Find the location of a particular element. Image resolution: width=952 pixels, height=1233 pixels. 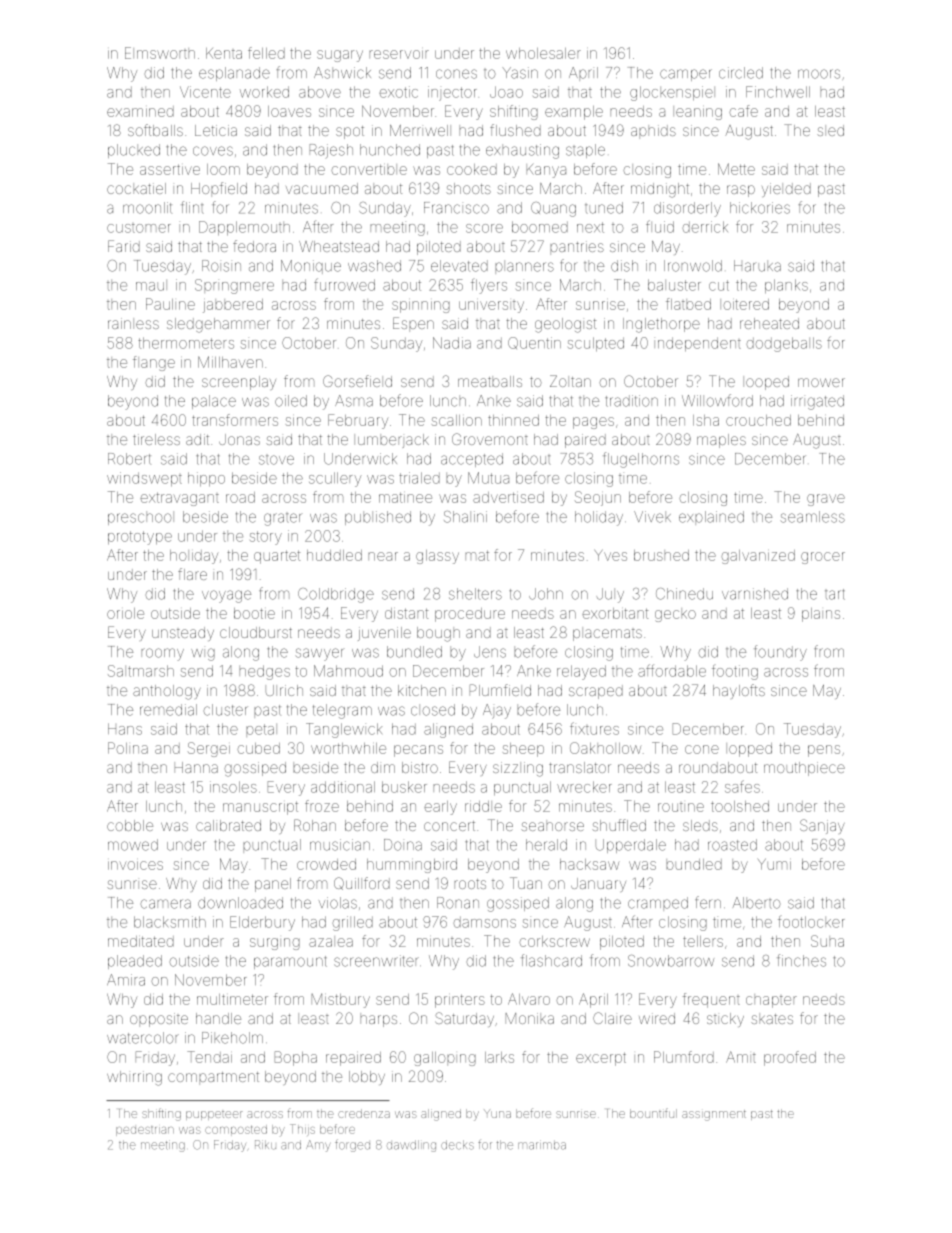

yielded is located at coordinates (786, 190).
